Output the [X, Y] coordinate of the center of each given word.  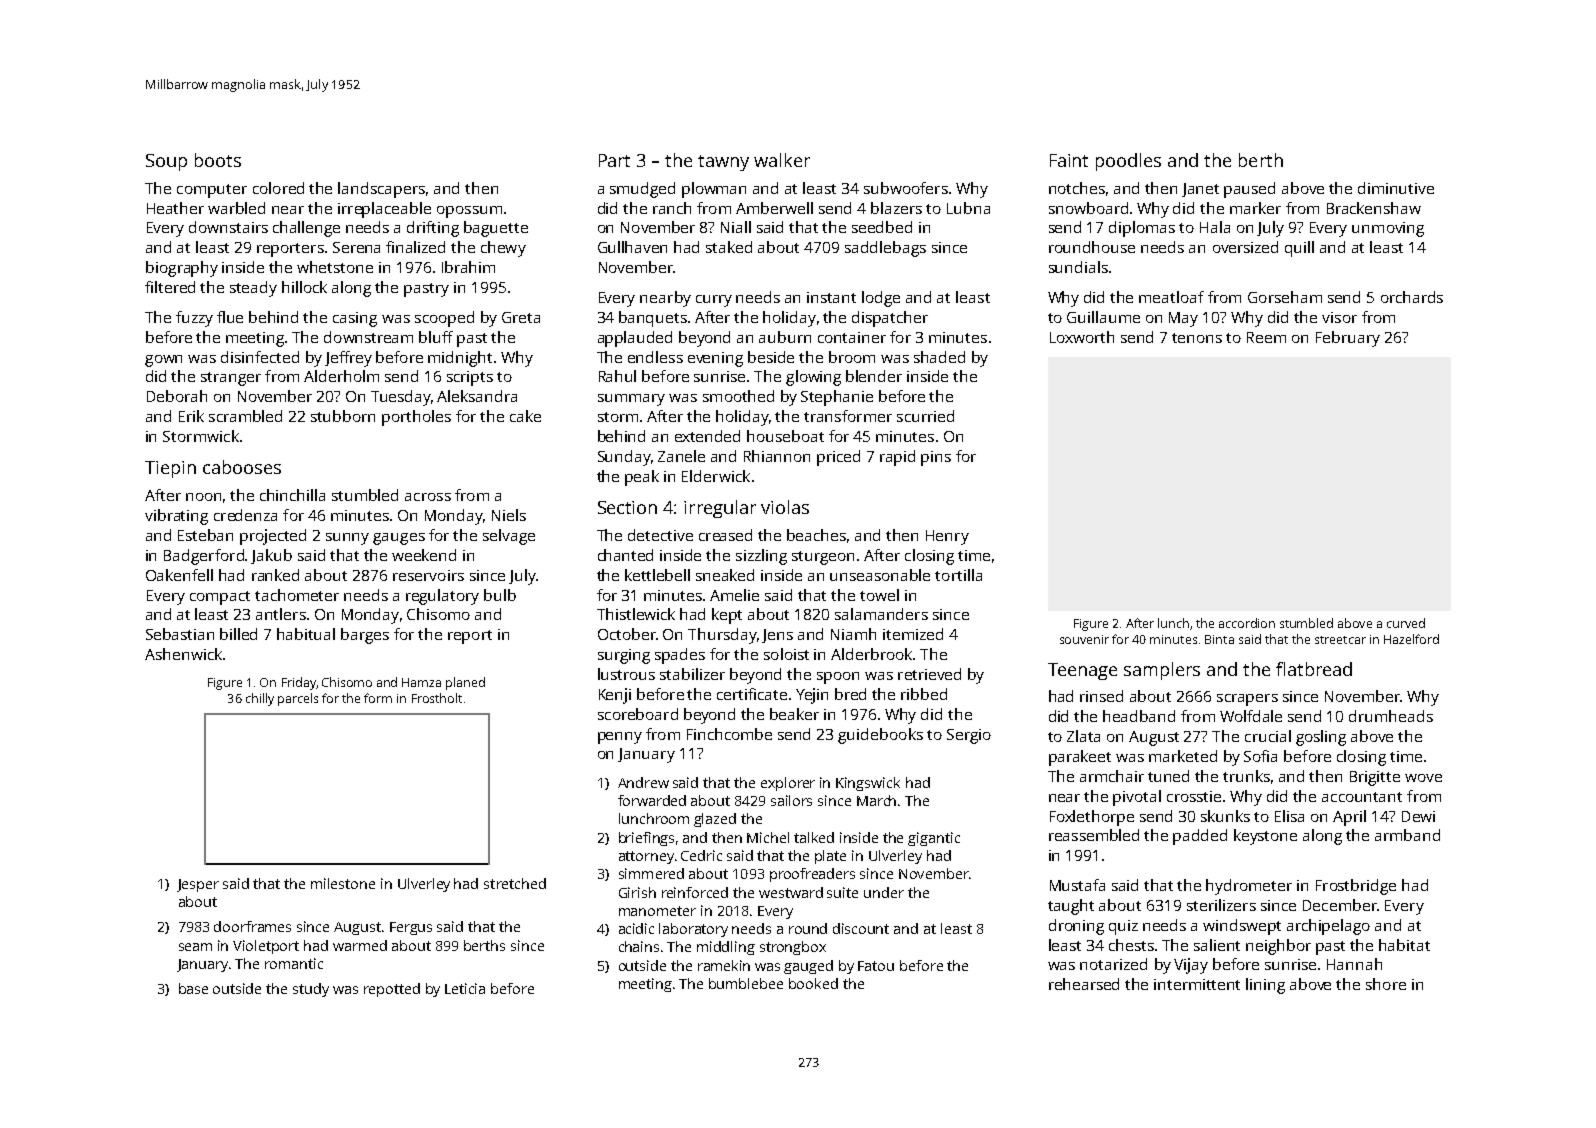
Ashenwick [183, 654]
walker [782, 160]
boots [218, 160]
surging [624, 656]
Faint [1069, 160]
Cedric [701, 855]
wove [1423, 778]
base [193, 988]
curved [1406, 623]
